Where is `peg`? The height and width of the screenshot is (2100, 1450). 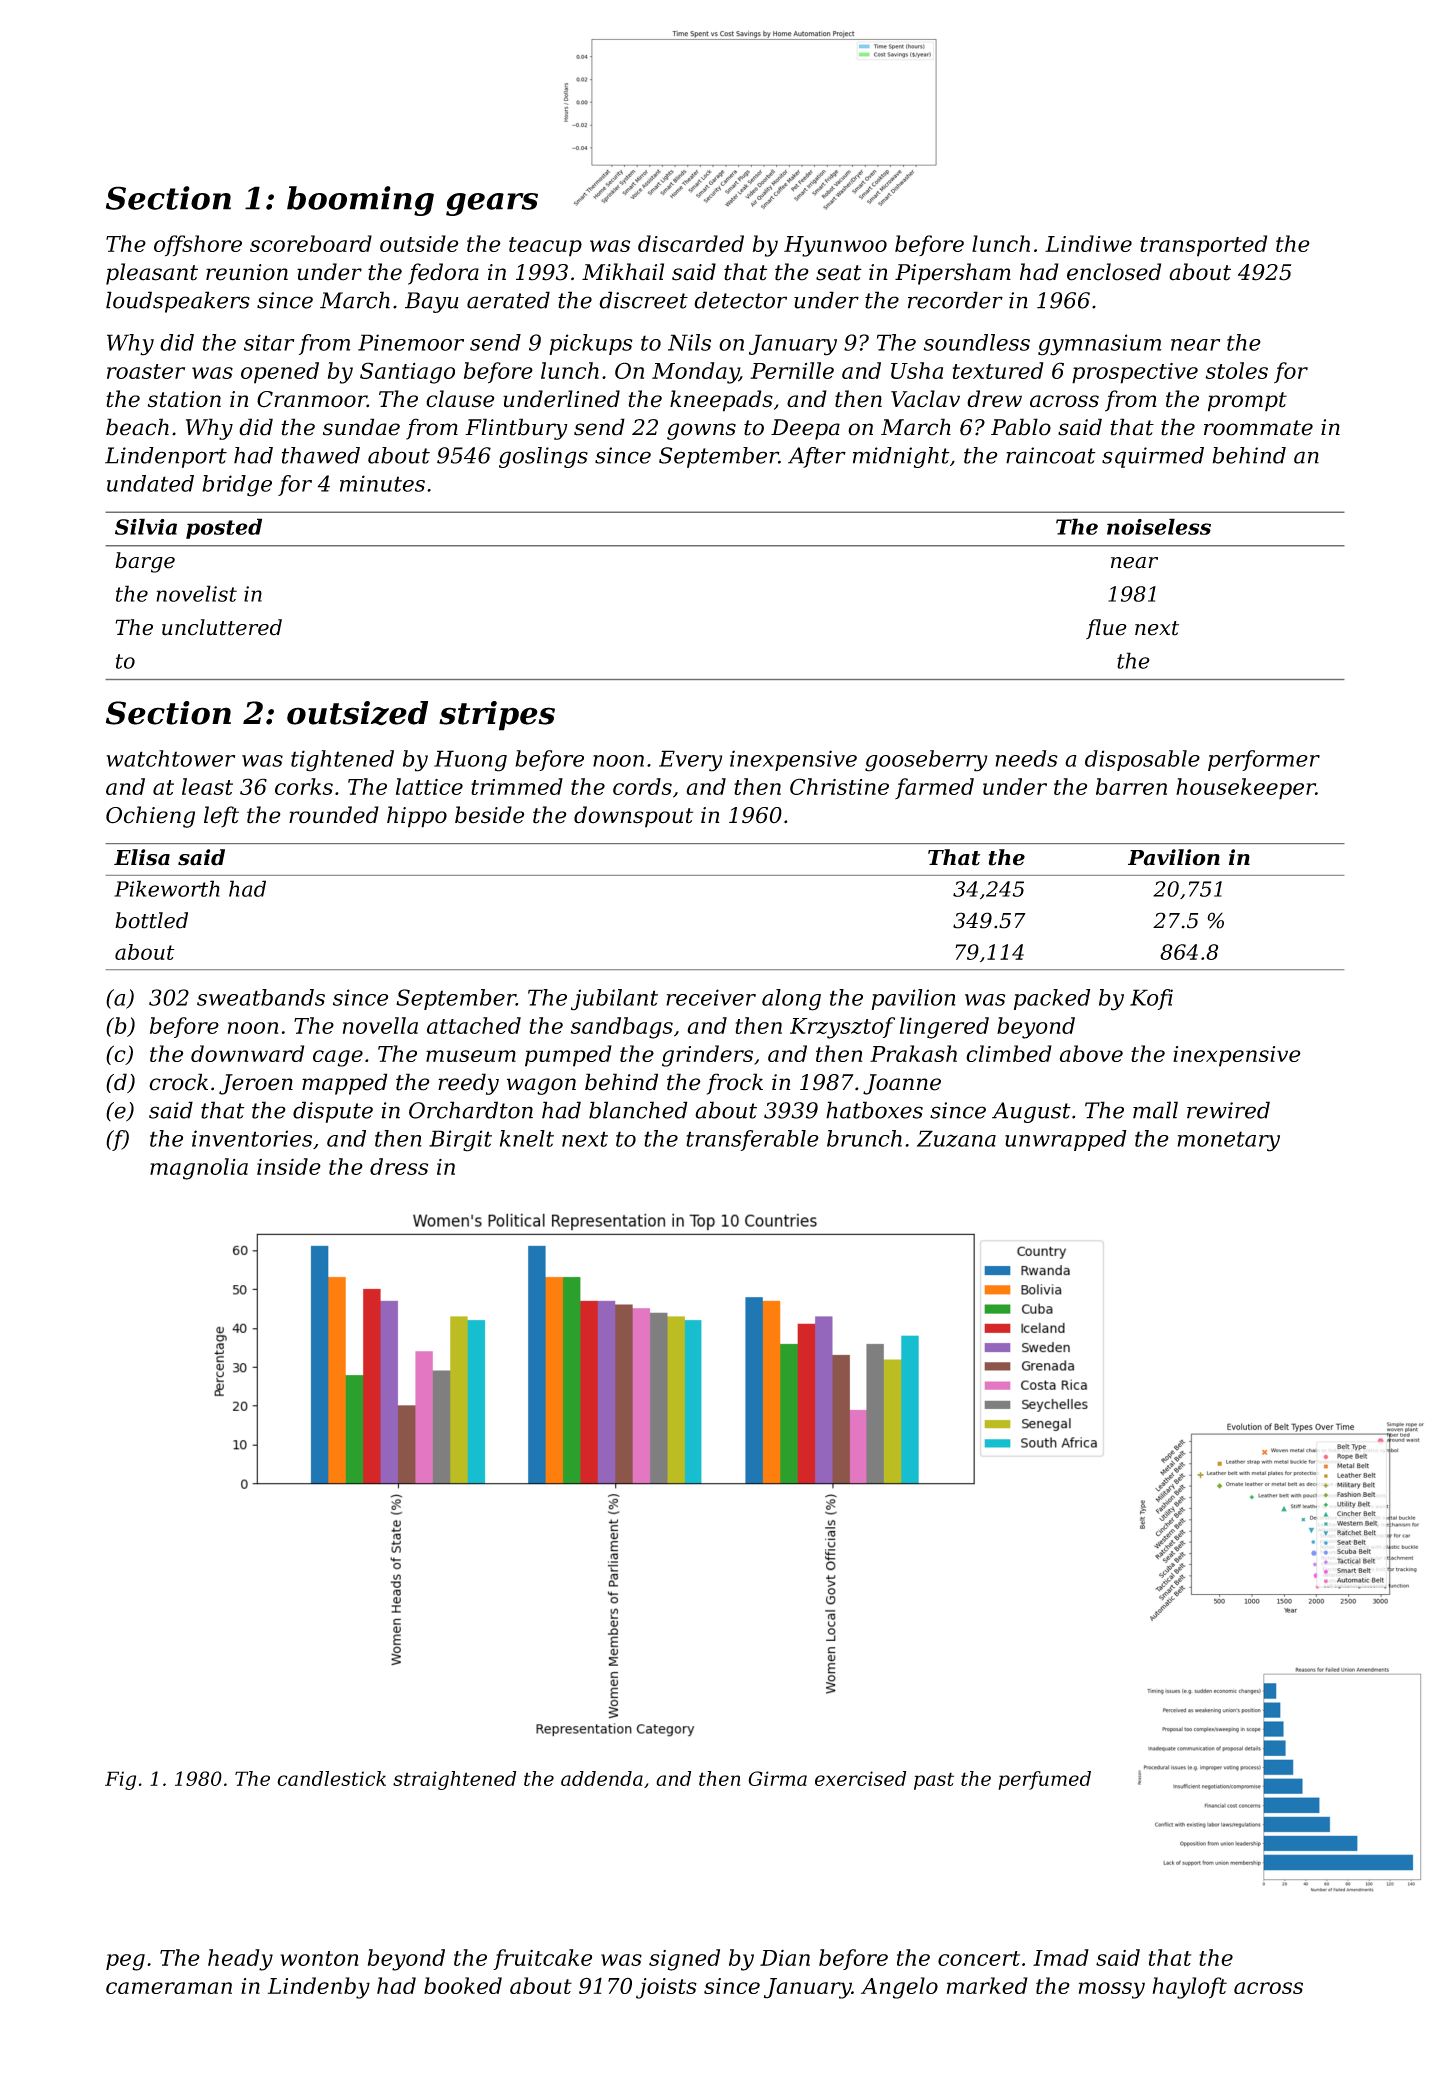 peg is located at coordinates (125, 1962).
